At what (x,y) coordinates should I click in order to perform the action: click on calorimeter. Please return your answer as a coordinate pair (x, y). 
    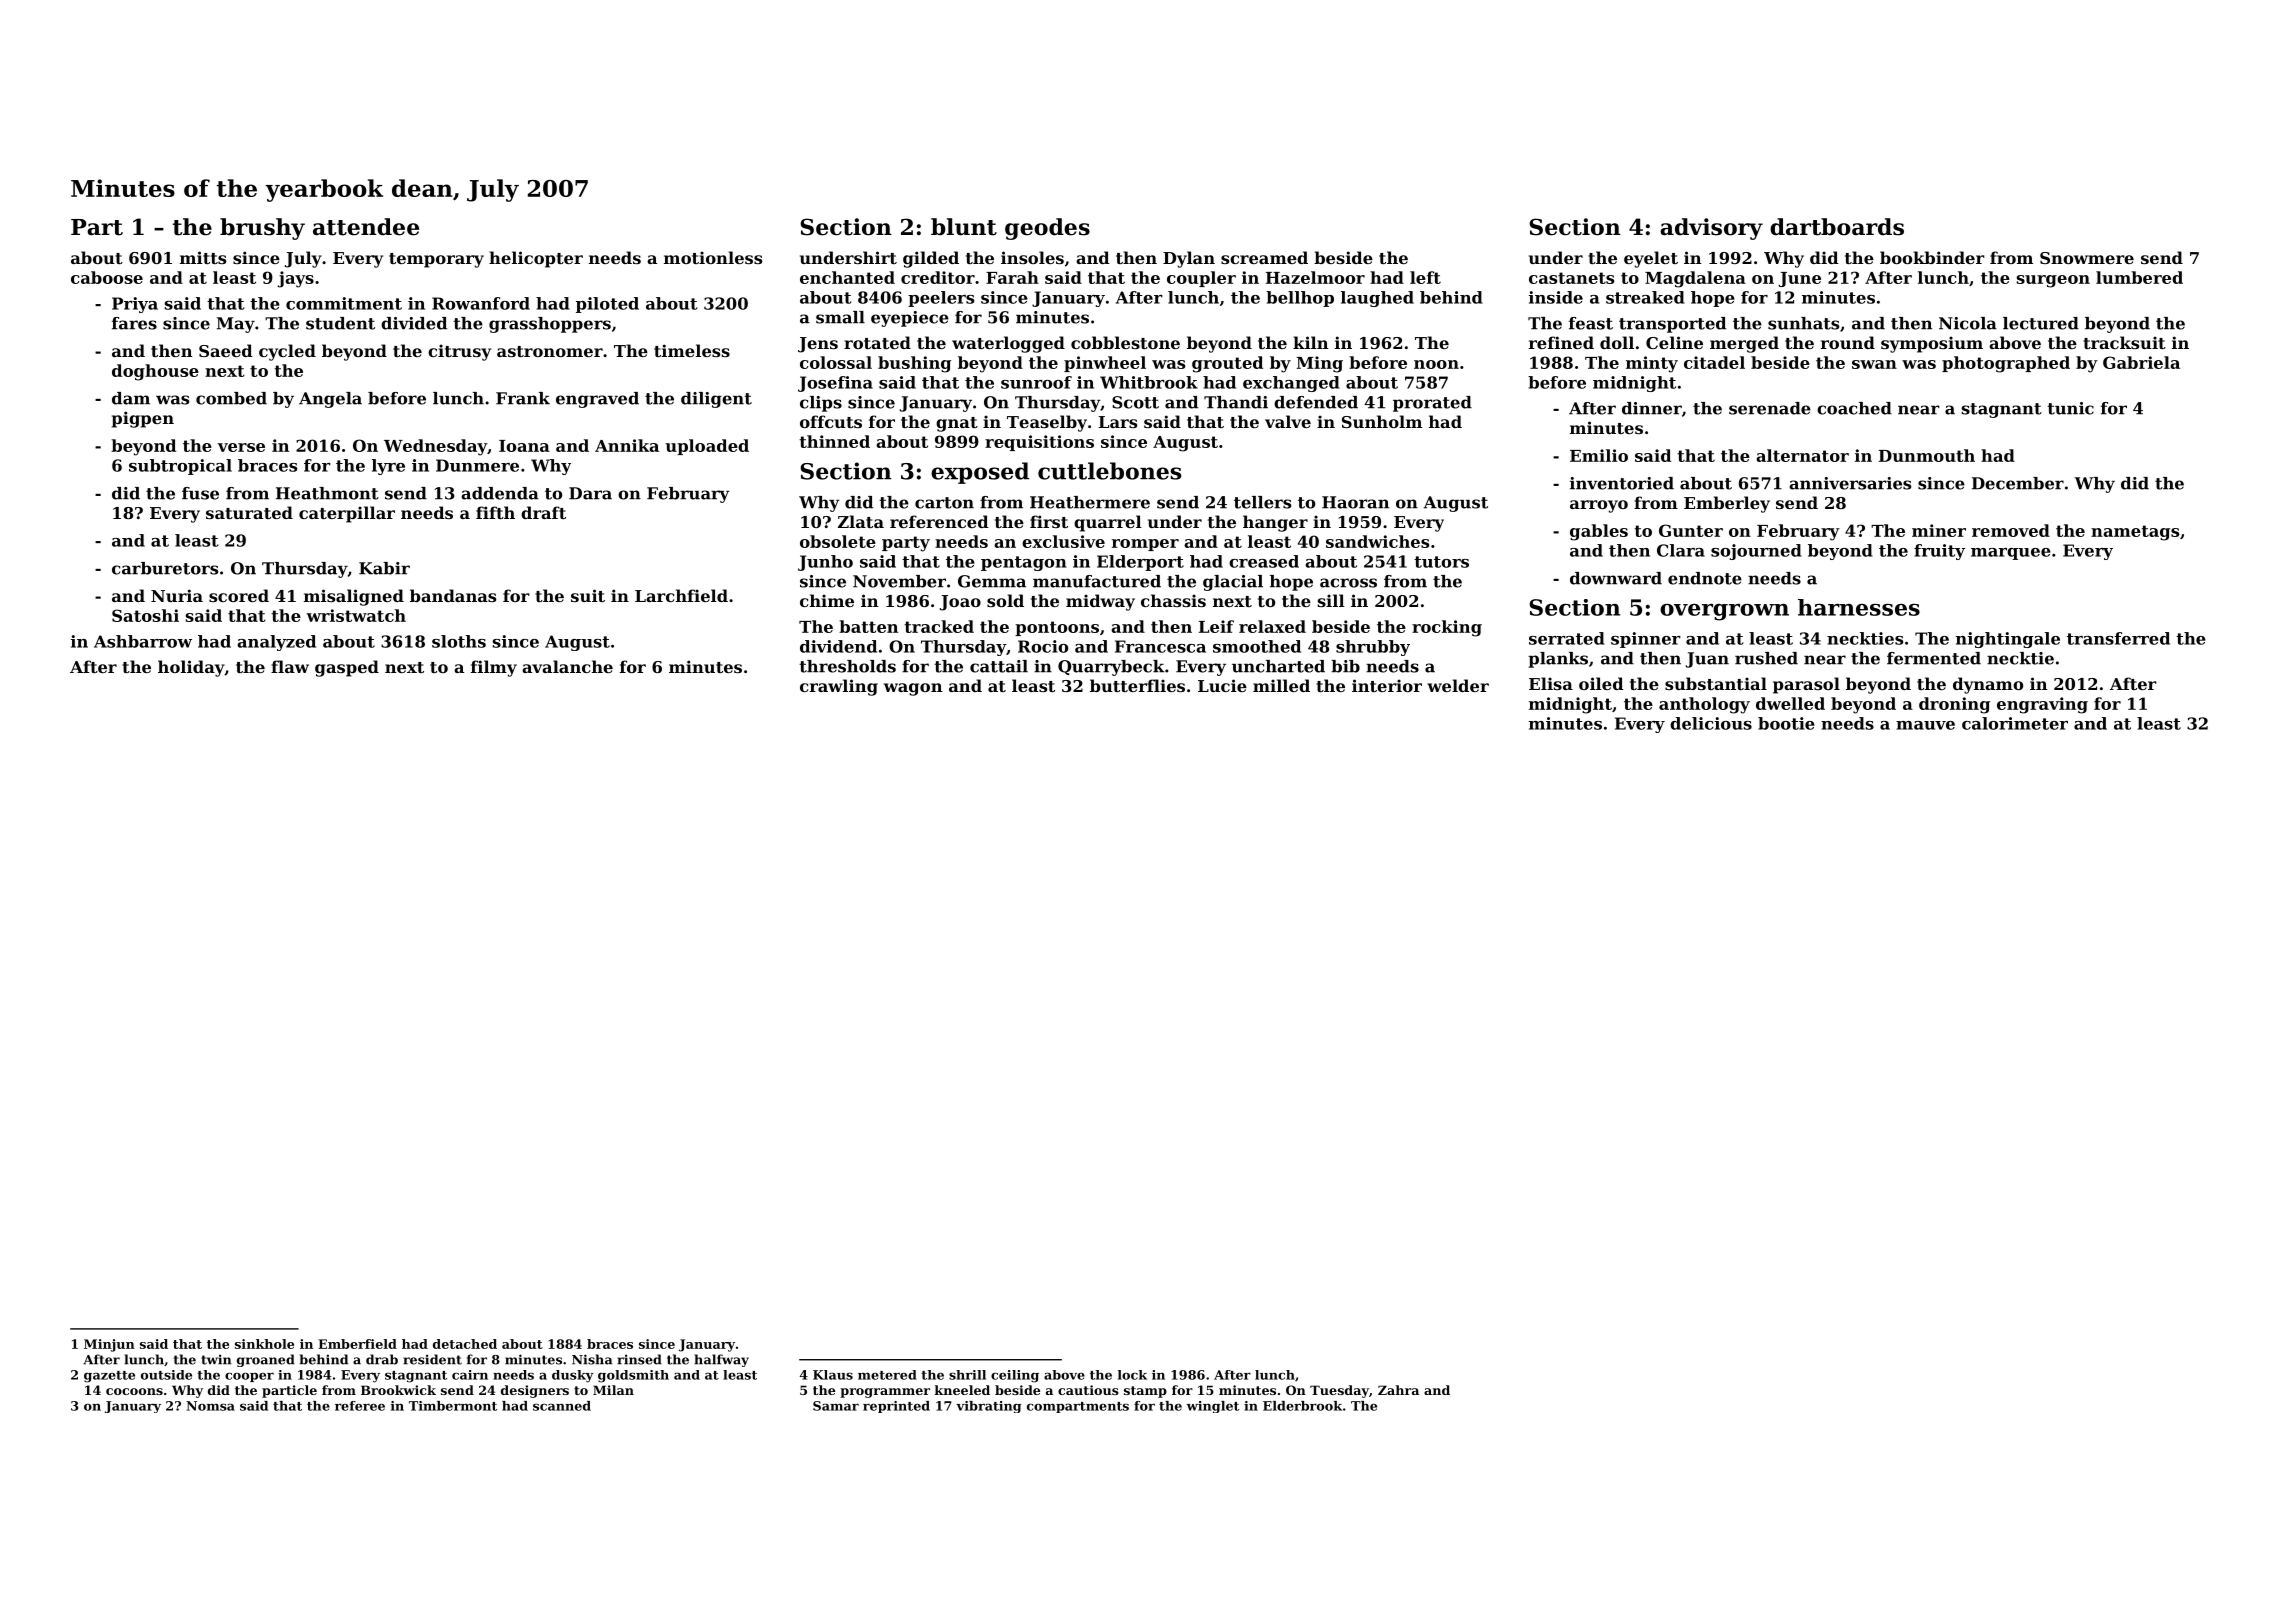
    Looking at the image, I should click on (2015, 723).
